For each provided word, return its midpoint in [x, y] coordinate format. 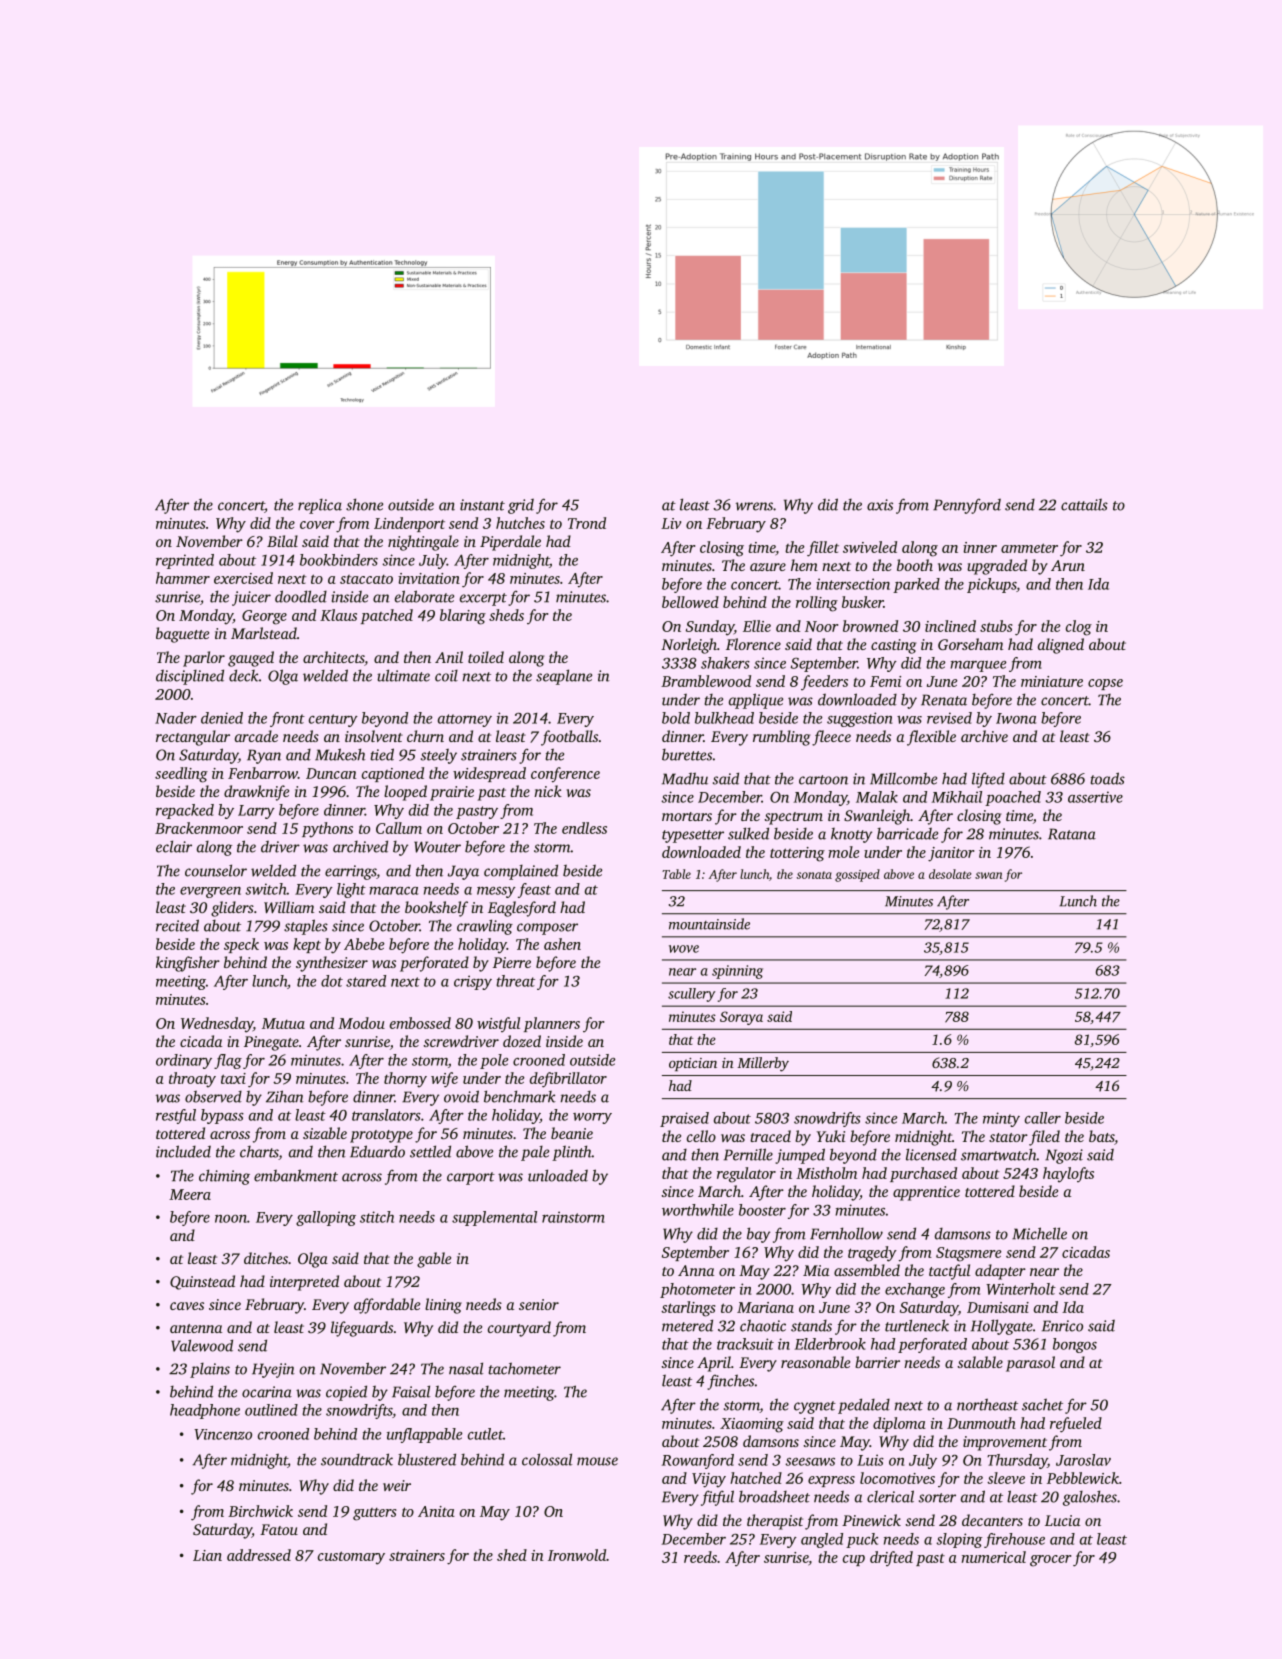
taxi [233, 1078]
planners [552, 1024]
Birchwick [260, 1511]
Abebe [364, 944]
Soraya [741, 1018]
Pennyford [967, 506]
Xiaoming [752, 1425]
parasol [1030, 1364]
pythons [327, 830]
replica [320, 506]
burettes [687, 755]
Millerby [763, 1064]
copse [1105, 684]
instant [482, 505]
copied [346, 1393]
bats [1102, 1137]
